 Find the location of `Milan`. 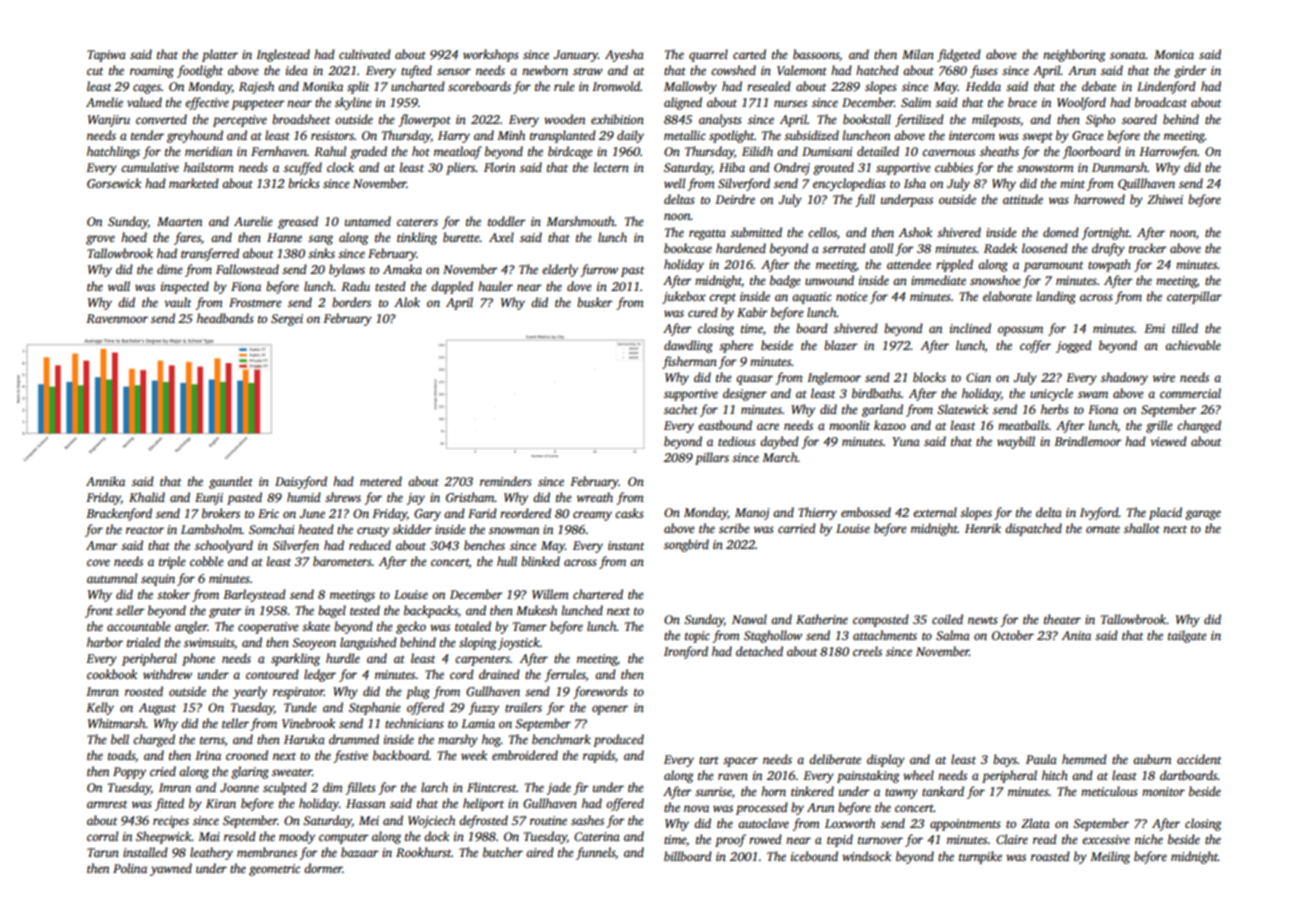

Milan is located at coordinates (918, 54).
